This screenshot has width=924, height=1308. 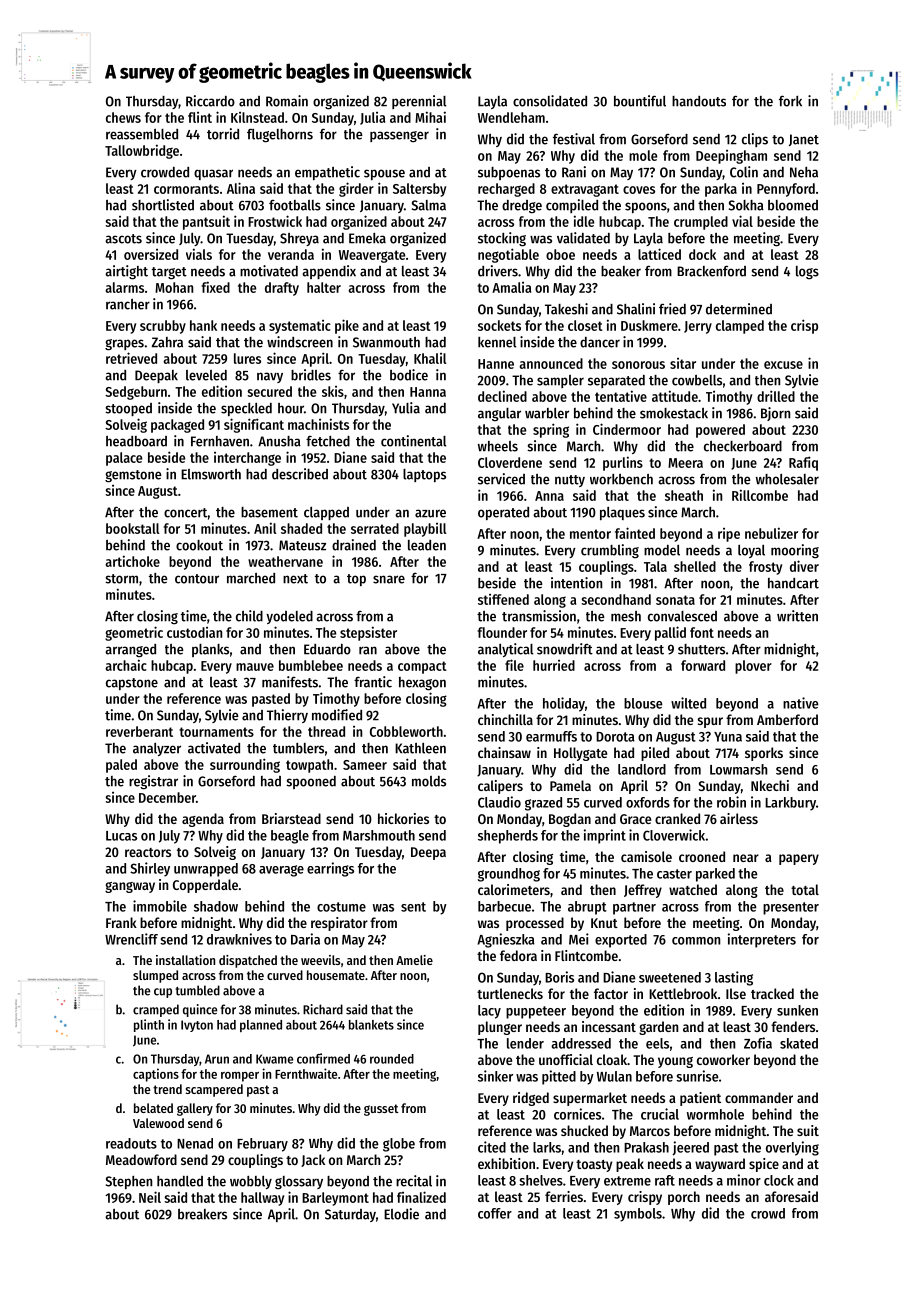 What do you see at coordinates (797, 616) in the screenshot?
I see `written` at bounding box center [797, 616].
